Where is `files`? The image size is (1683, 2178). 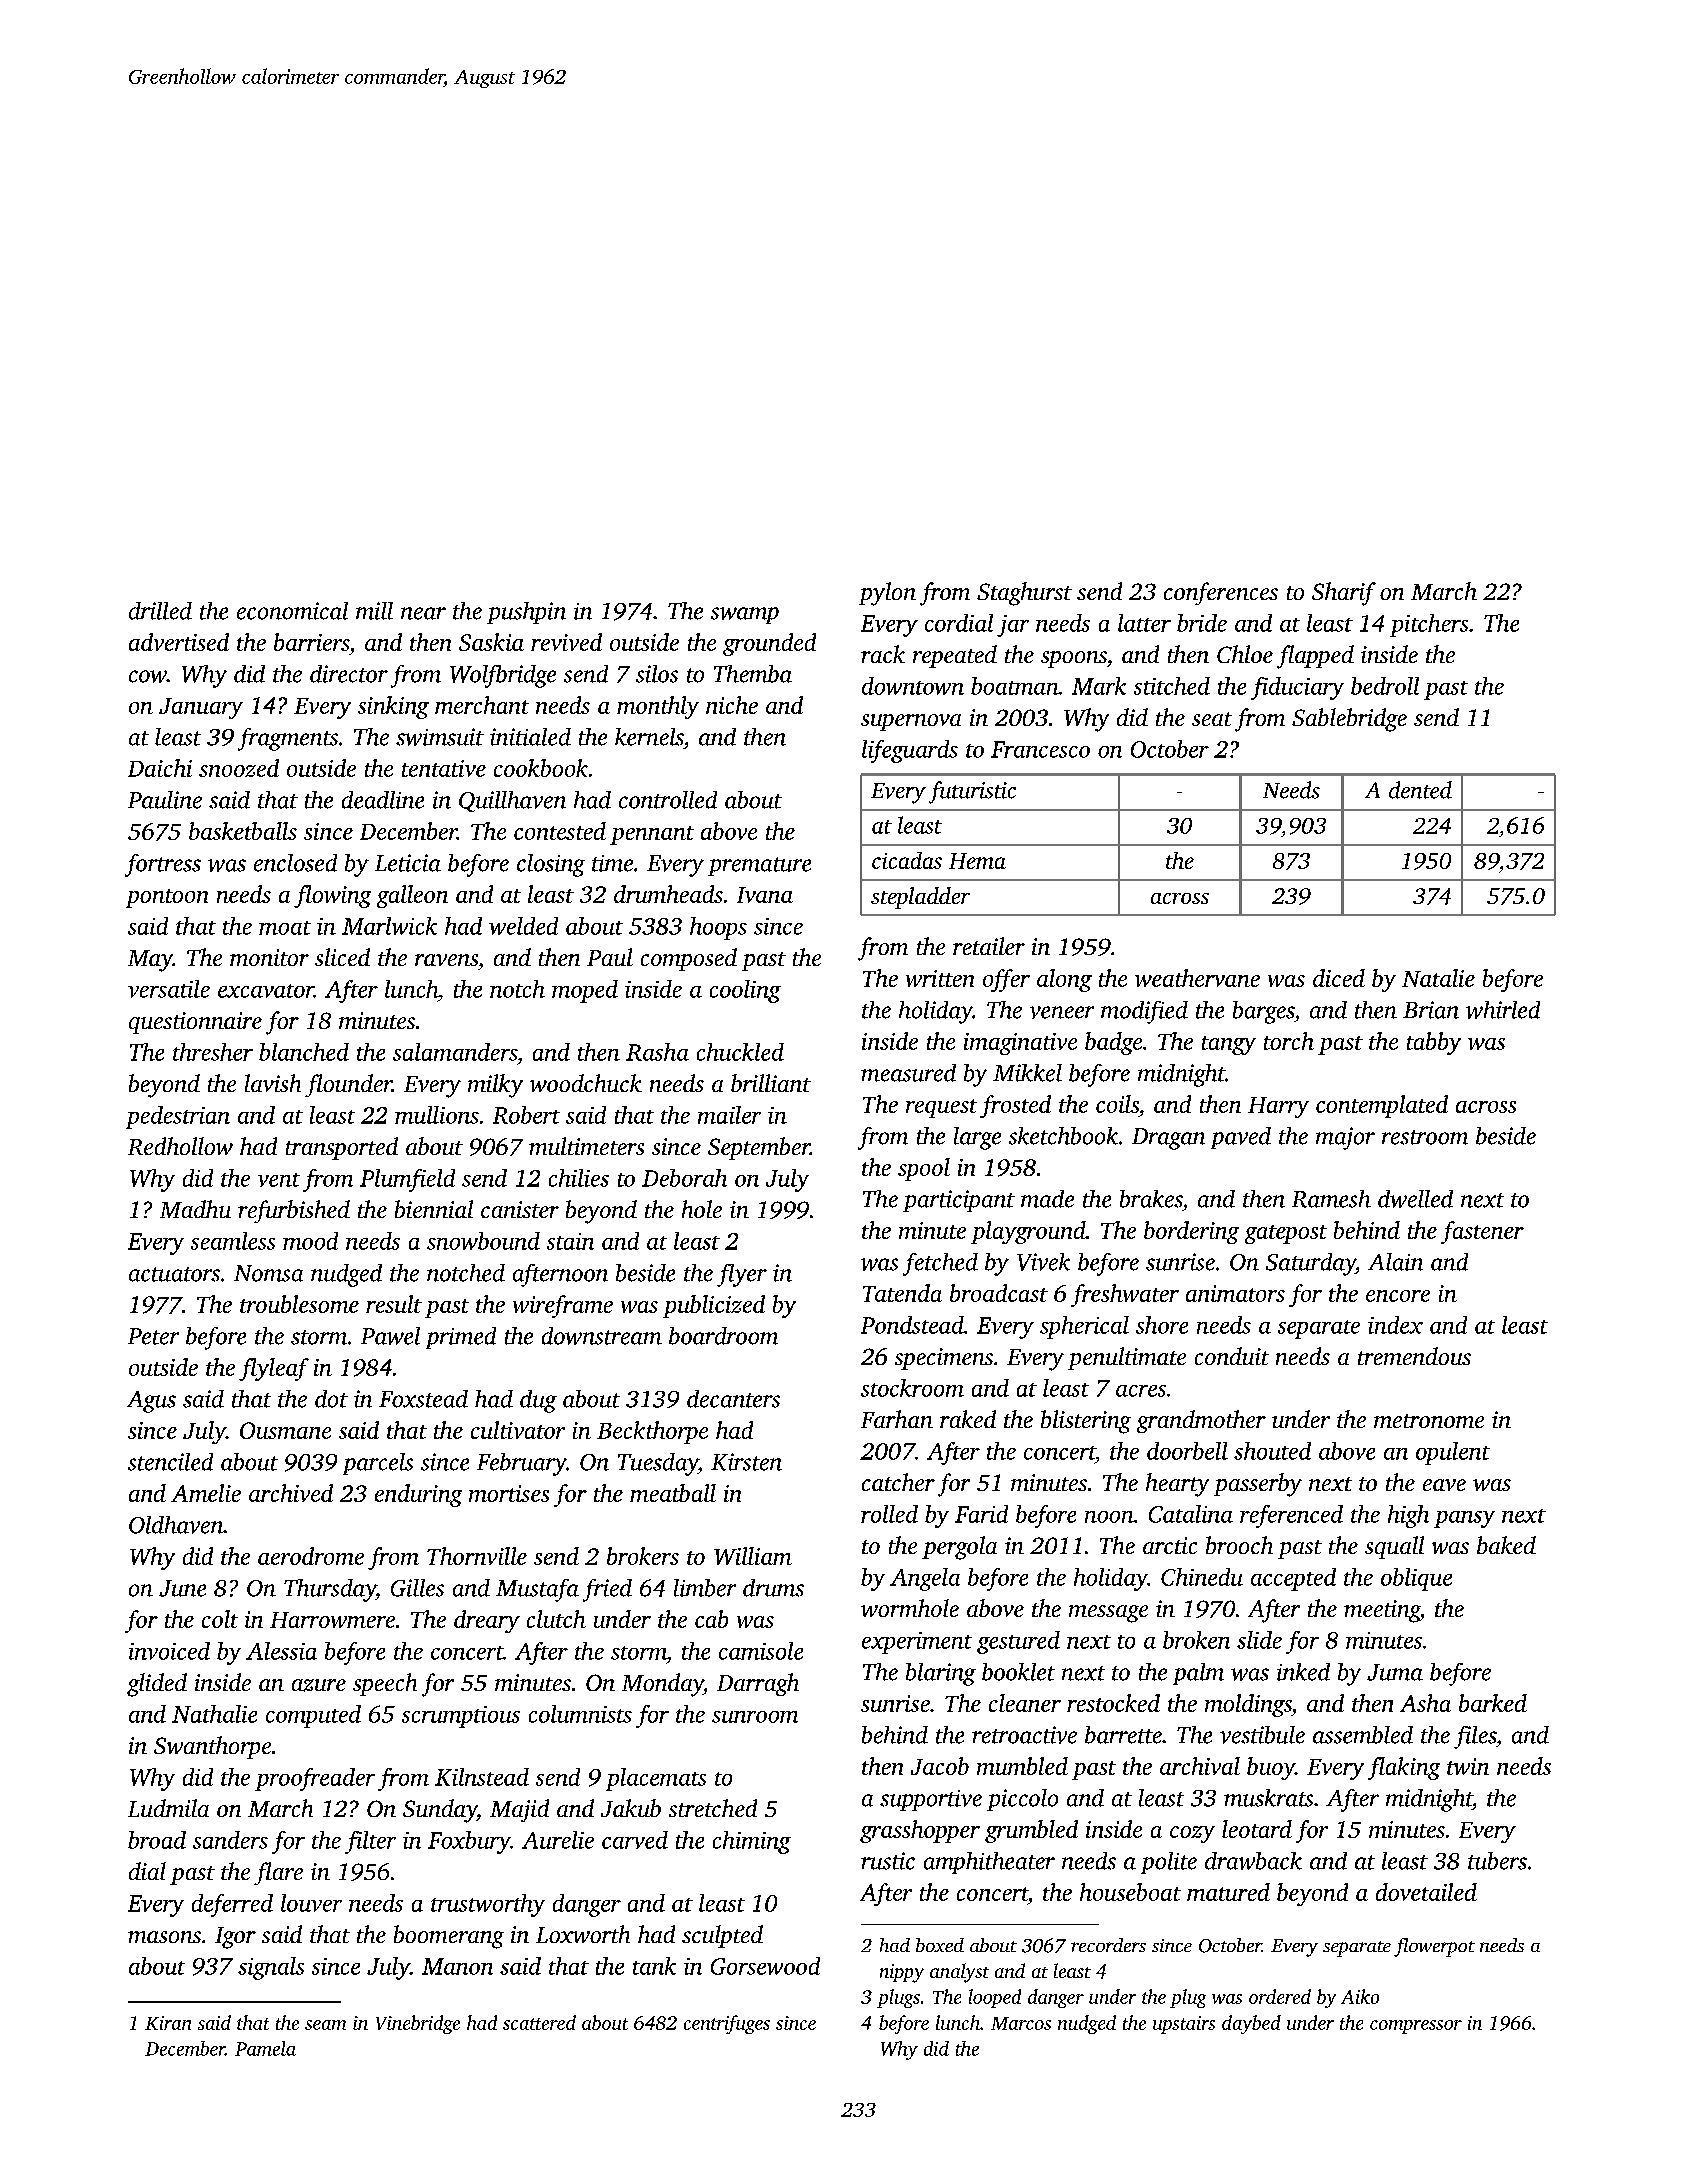
files is located at coordinates (1475, 1737).
